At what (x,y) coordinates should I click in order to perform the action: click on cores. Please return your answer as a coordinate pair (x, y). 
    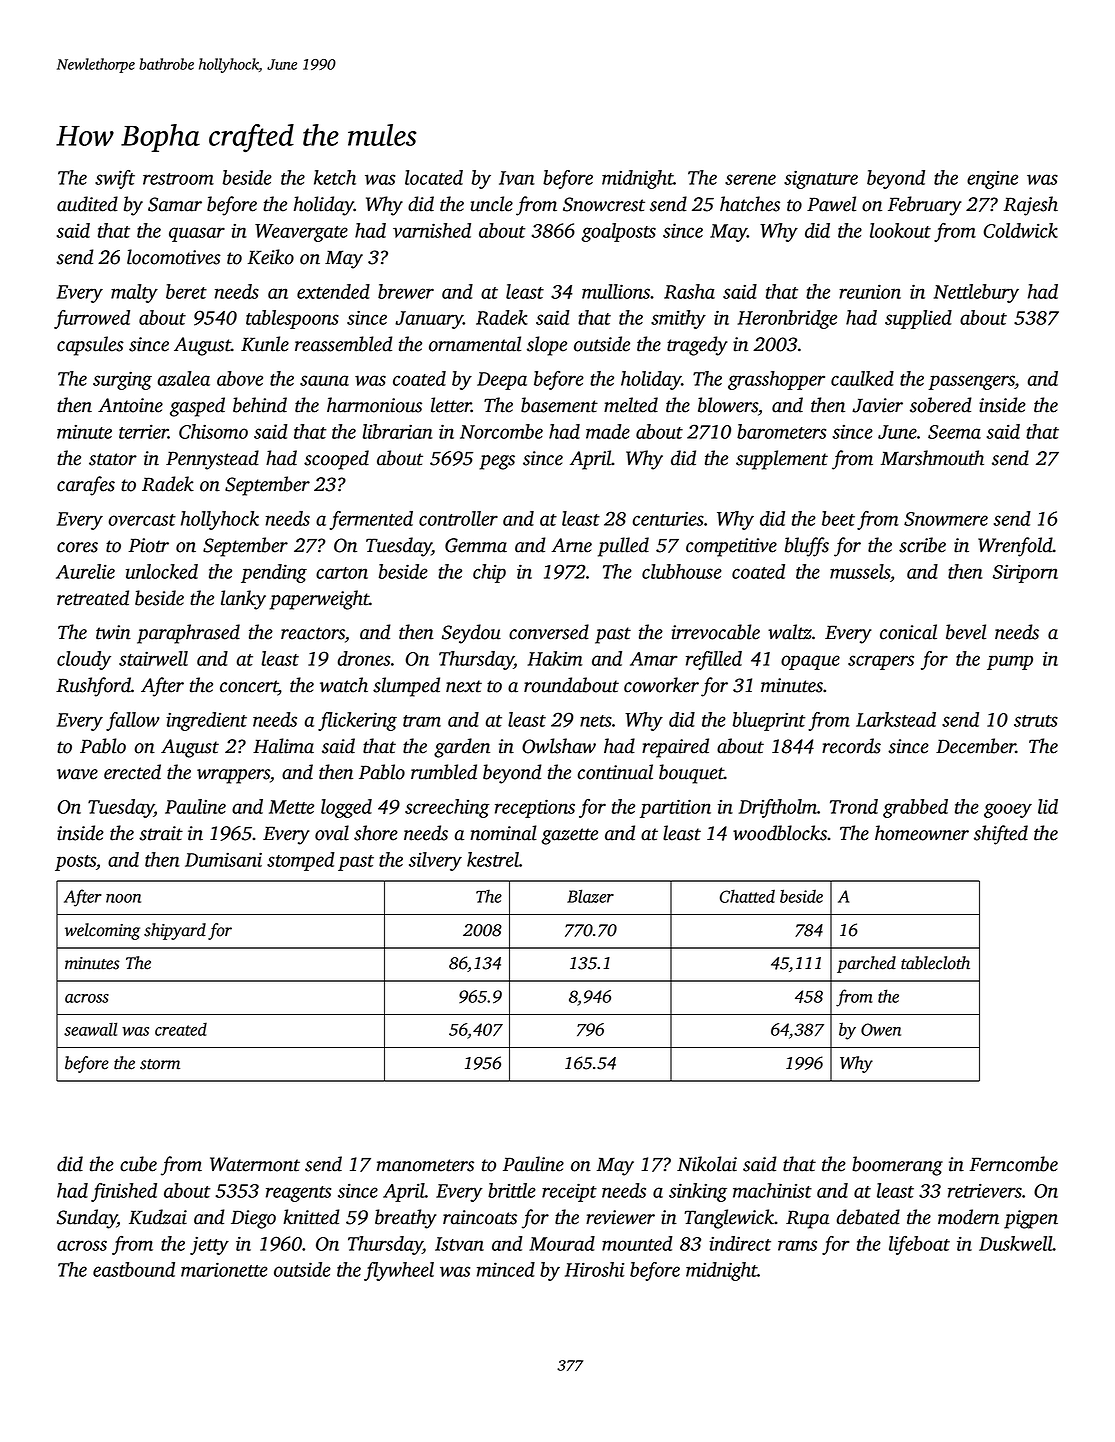
    Looking at the image, I should click on (77, 547).
